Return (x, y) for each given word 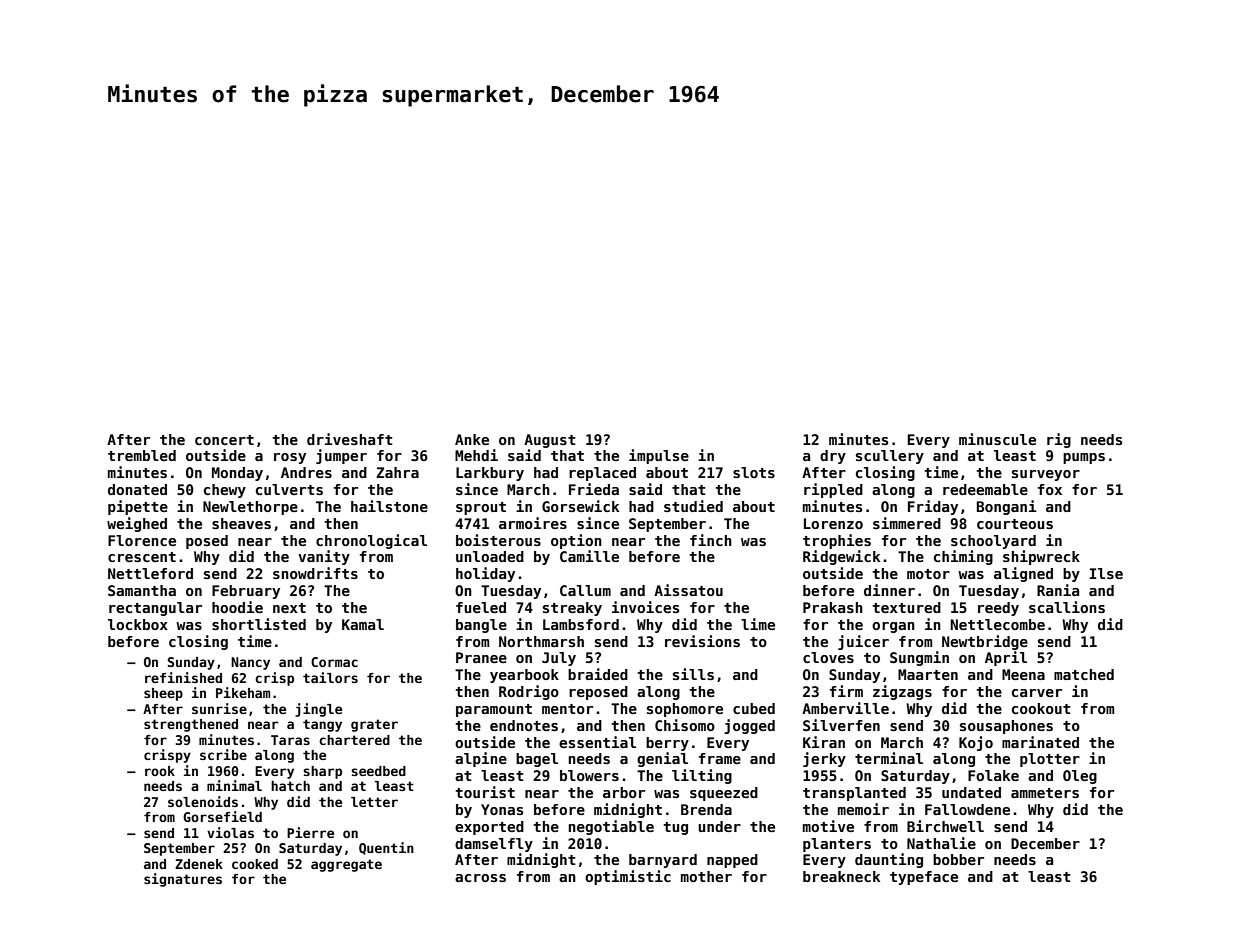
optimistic (628, 877)
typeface (924, 878)
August (550, 441)
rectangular (155, 609)
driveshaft (350, 439)
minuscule (997, 439)
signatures (183, 880)
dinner (889, 590)
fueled (481, 607)
